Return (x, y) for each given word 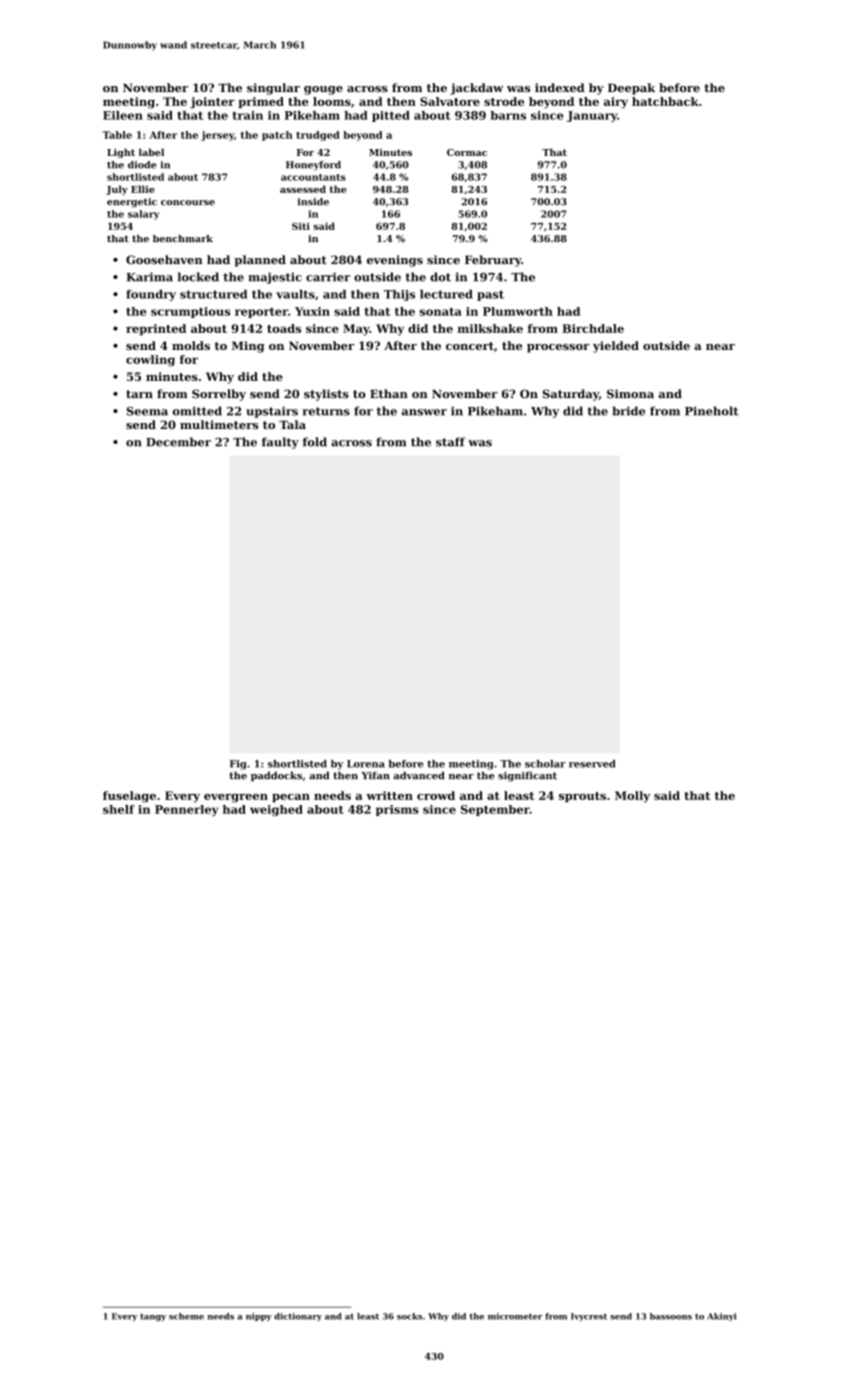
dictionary (298, 1317)
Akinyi (721, 1317)
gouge (323, 90)
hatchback (665, 101)
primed (261, 102)
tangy (153, 1317)
